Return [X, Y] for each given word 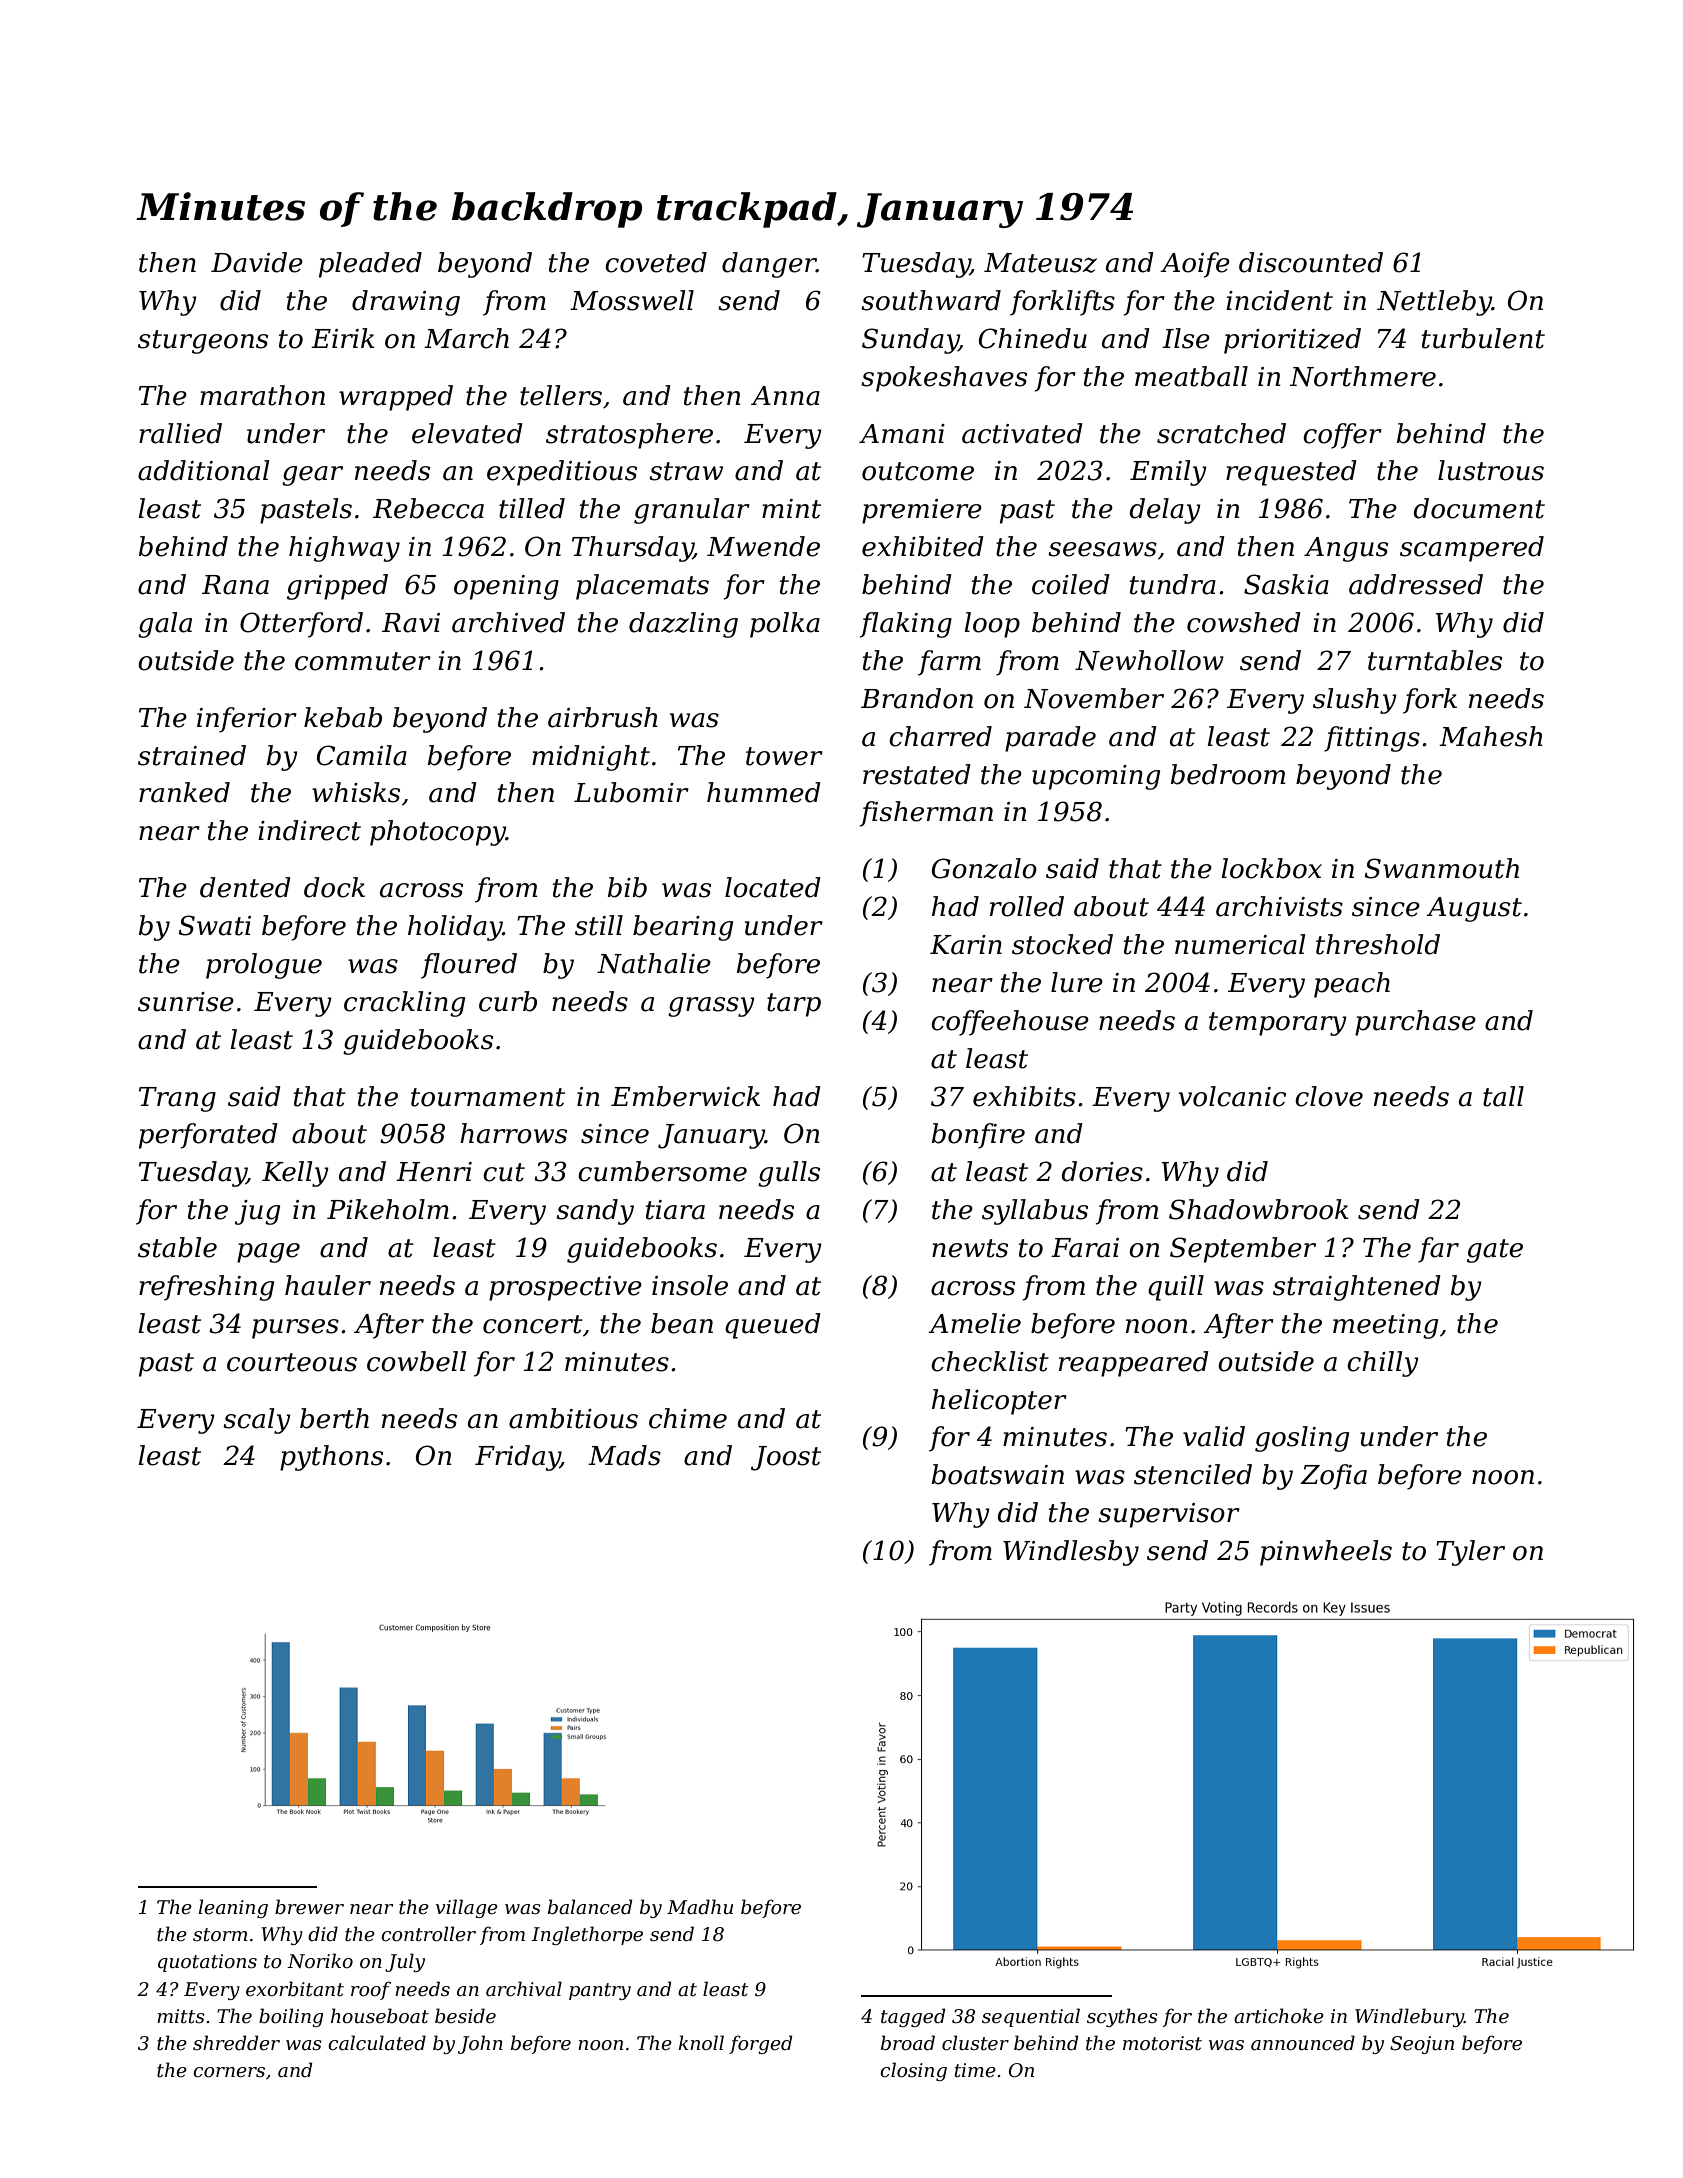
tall [1503, 1096]
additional [203, 470]
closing [913, 2071]
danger [769, 265]
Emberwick [685, 1096]
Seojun [1422, 2045]
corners [229, 2072]
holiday [455, 928]
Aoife [1195, 265]
